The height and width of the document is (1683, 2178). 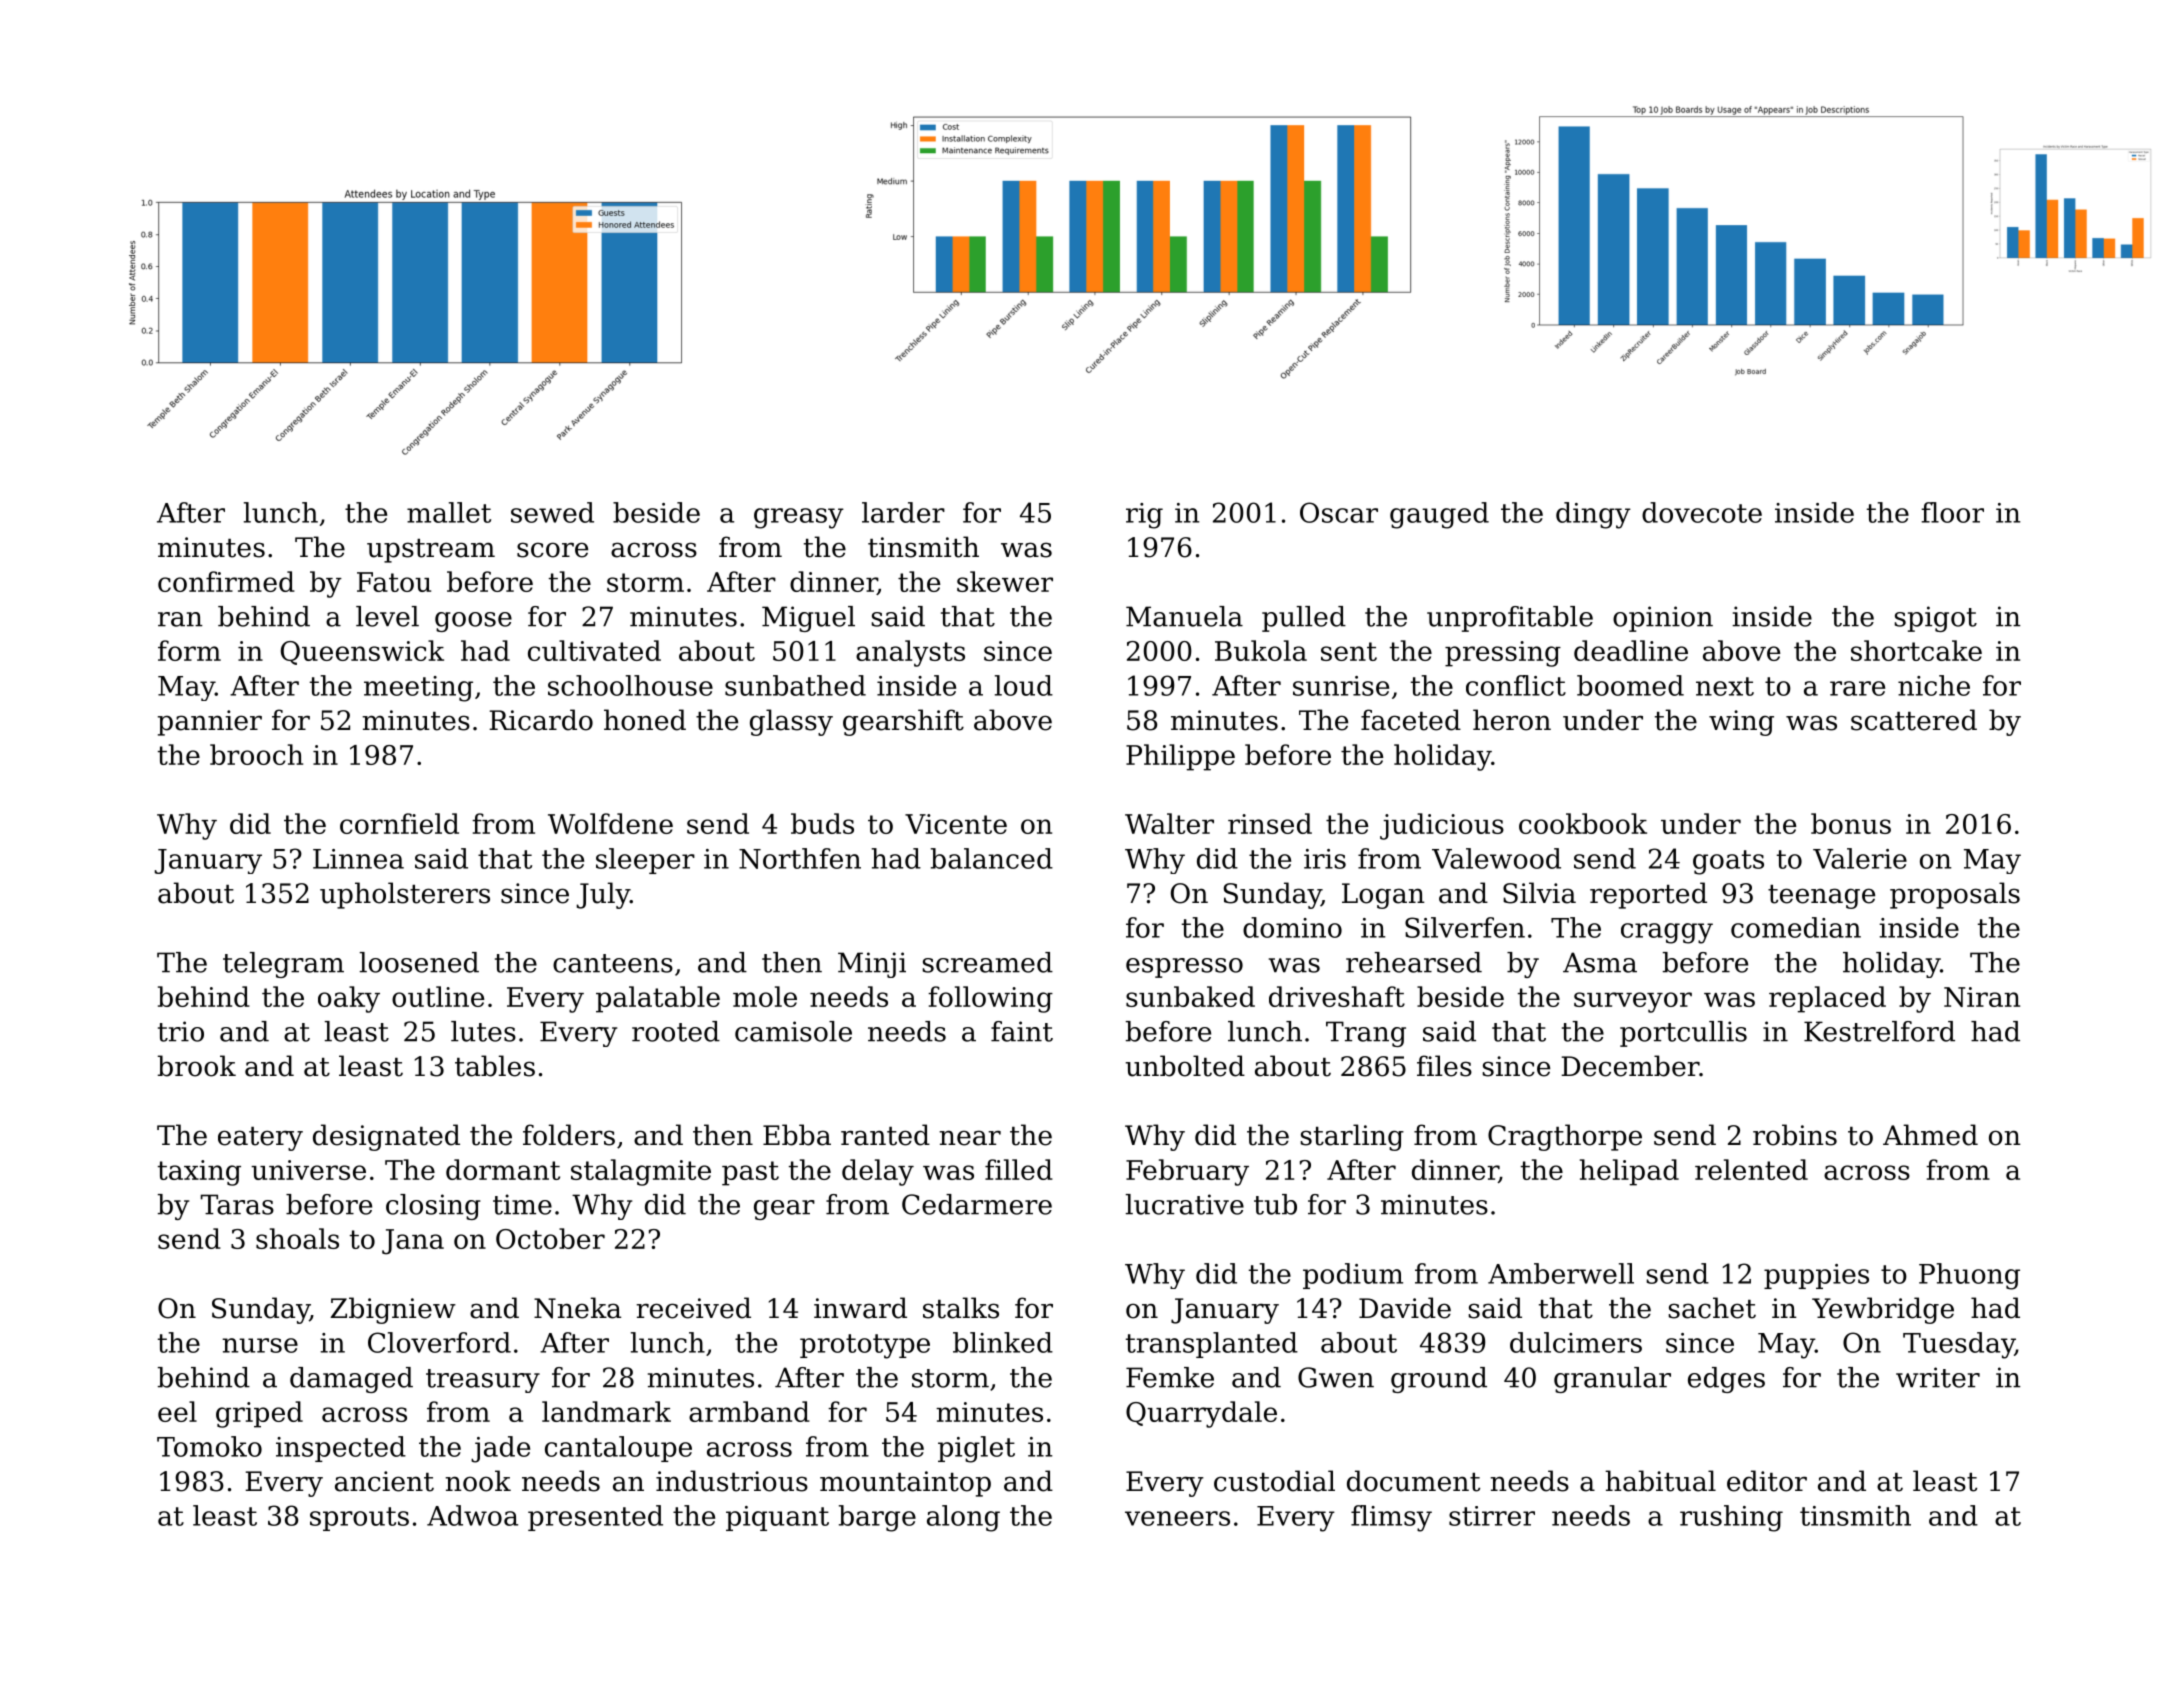 I want to click on surveyor, so click(x=1633, y=1002).
